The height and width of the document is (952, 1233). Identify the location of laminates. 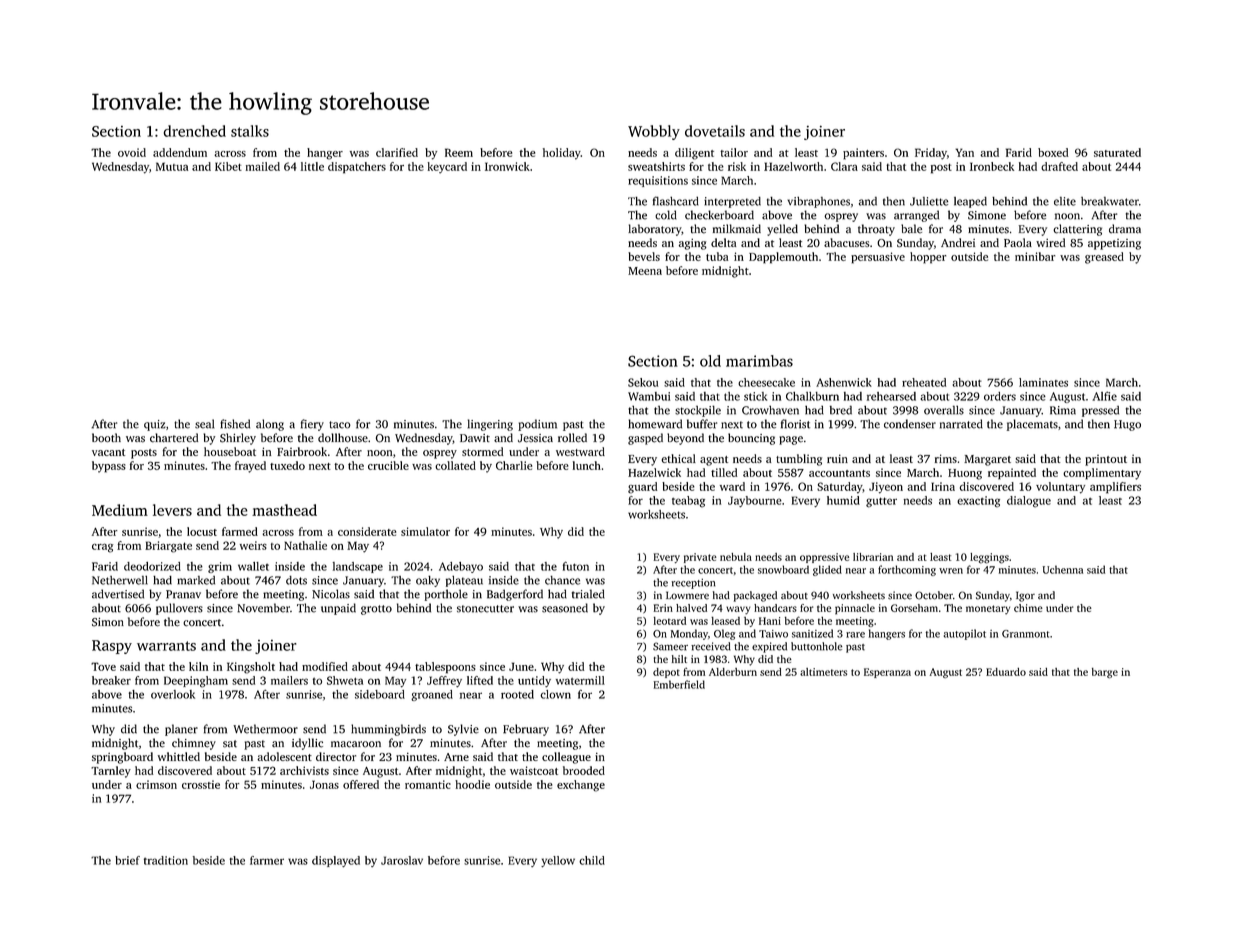
(1043, 382).
